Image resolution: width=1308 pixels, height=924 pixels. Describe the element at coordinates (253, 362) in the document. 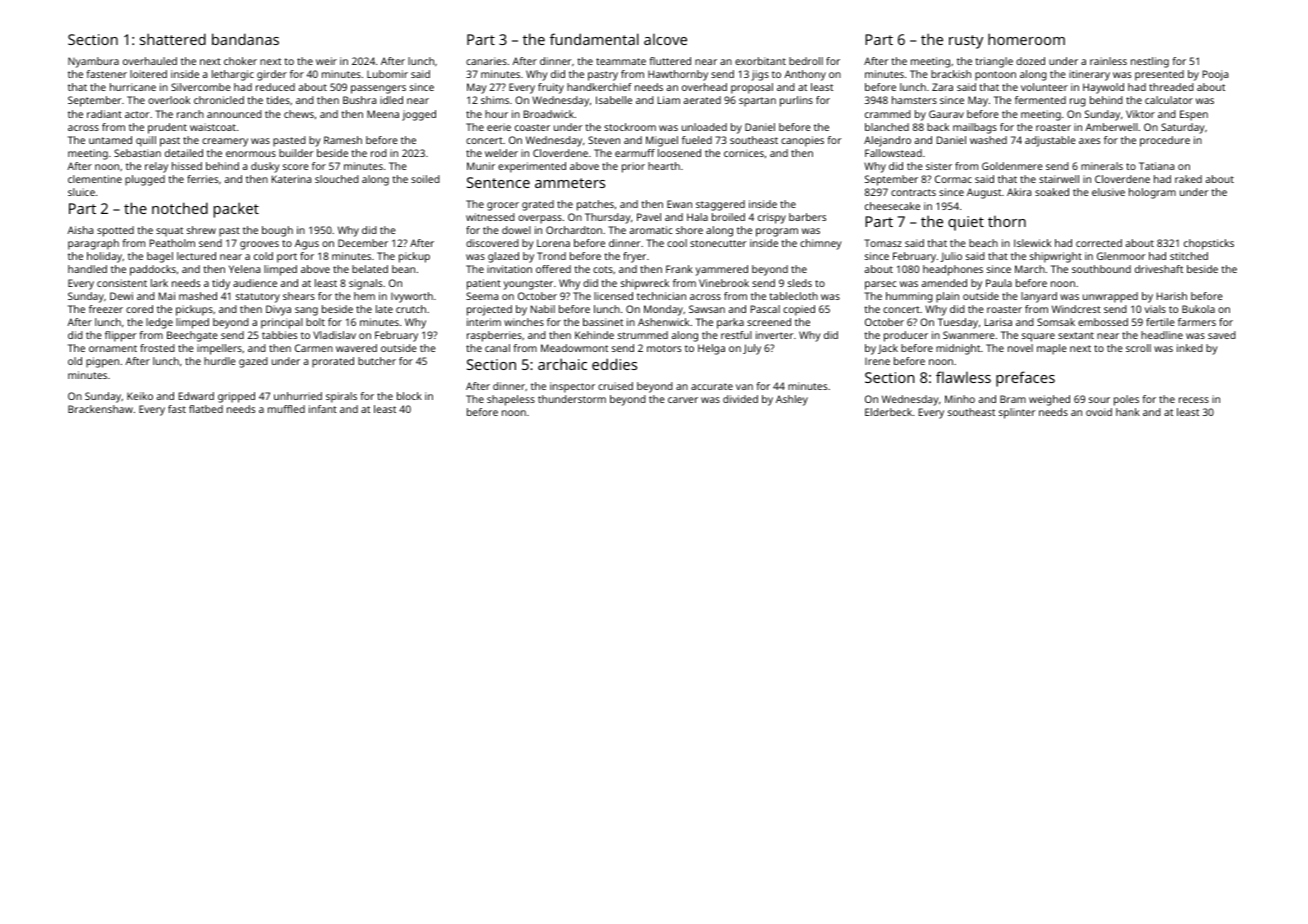

I see `gazed` at that location.
